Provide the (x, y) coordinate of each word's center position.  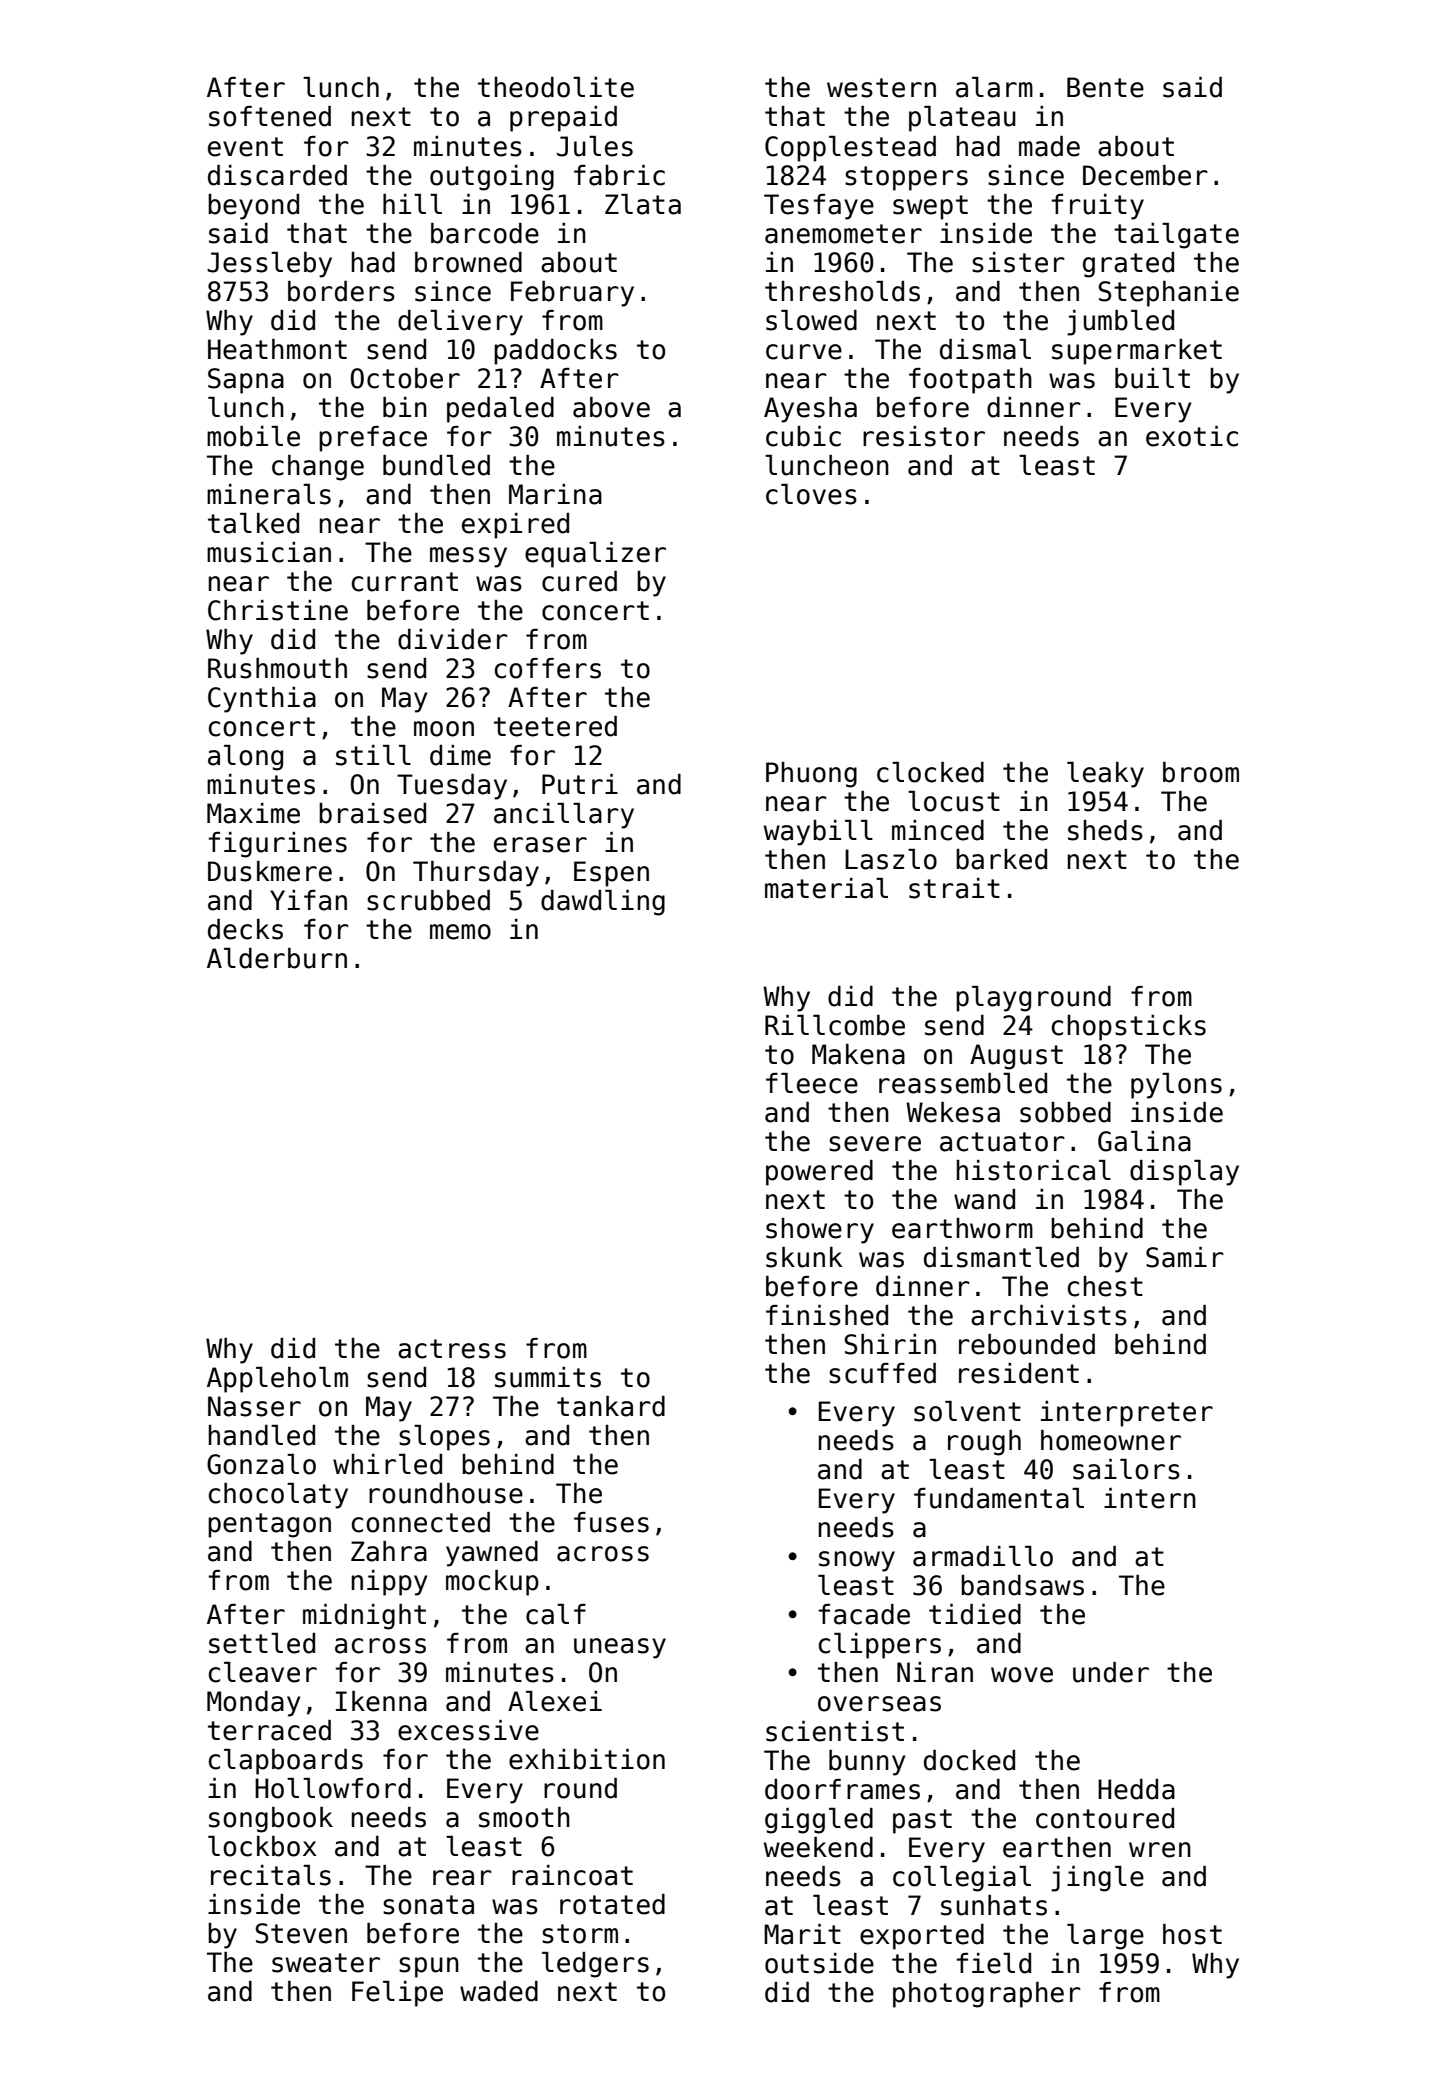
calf (556, 1614)
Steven (301, 1933)
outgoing (492, 178)
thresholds (842, 291)
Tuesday (452, 787)
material (826, 888)
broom (1201, 772)
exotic (1192, 436)
